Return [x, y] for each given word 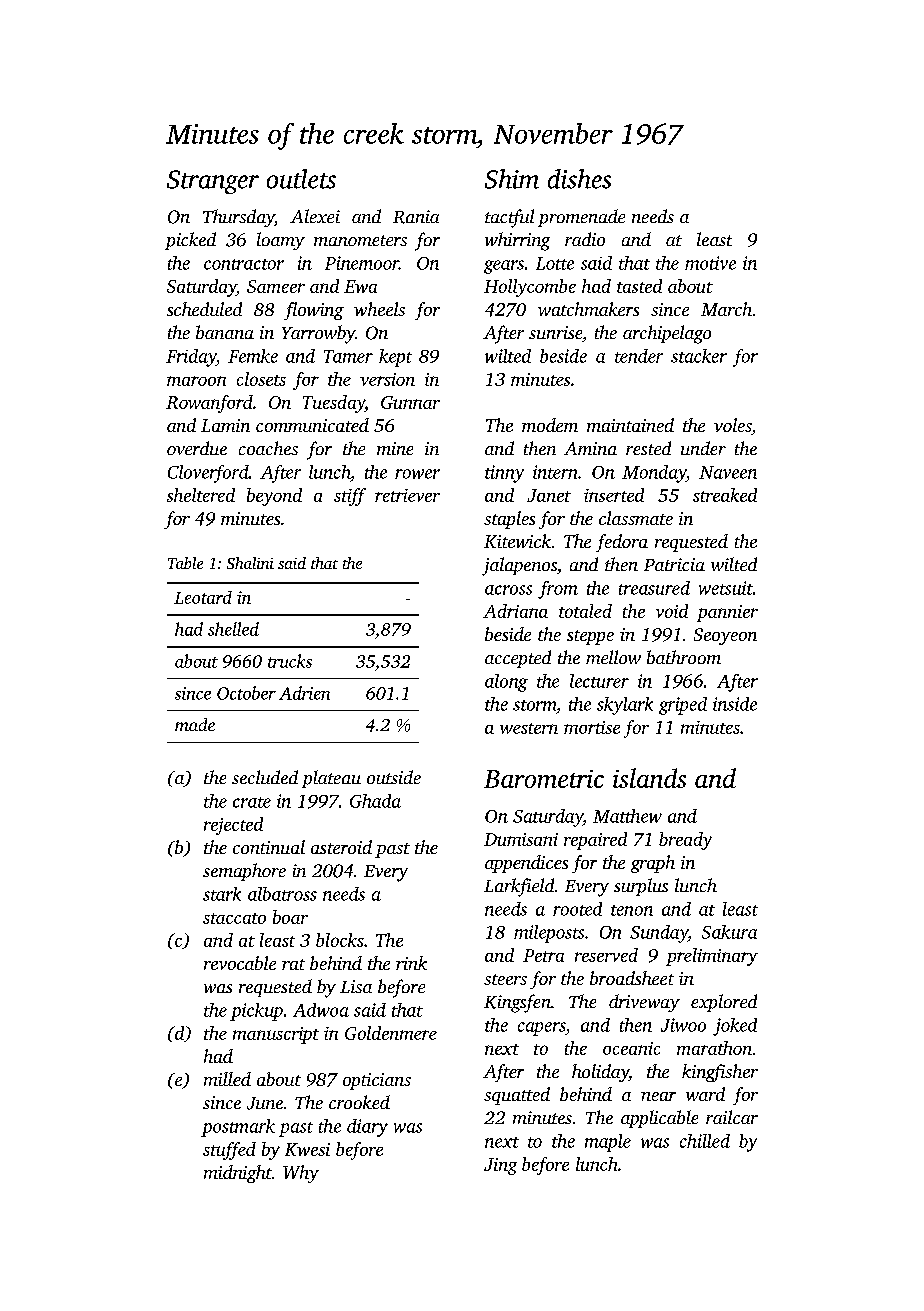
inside [735, 704]
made [195, 724]
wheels [379, 309]
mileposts [549, 934]
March [726, 309]
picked [190, 241]
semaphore [244, 872]
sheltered [201, 495]
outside [394, 777]
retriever [407, 495]
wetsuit [726, 588]
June [265, 1103]
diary [367, 1128]
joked [735, 1027]
